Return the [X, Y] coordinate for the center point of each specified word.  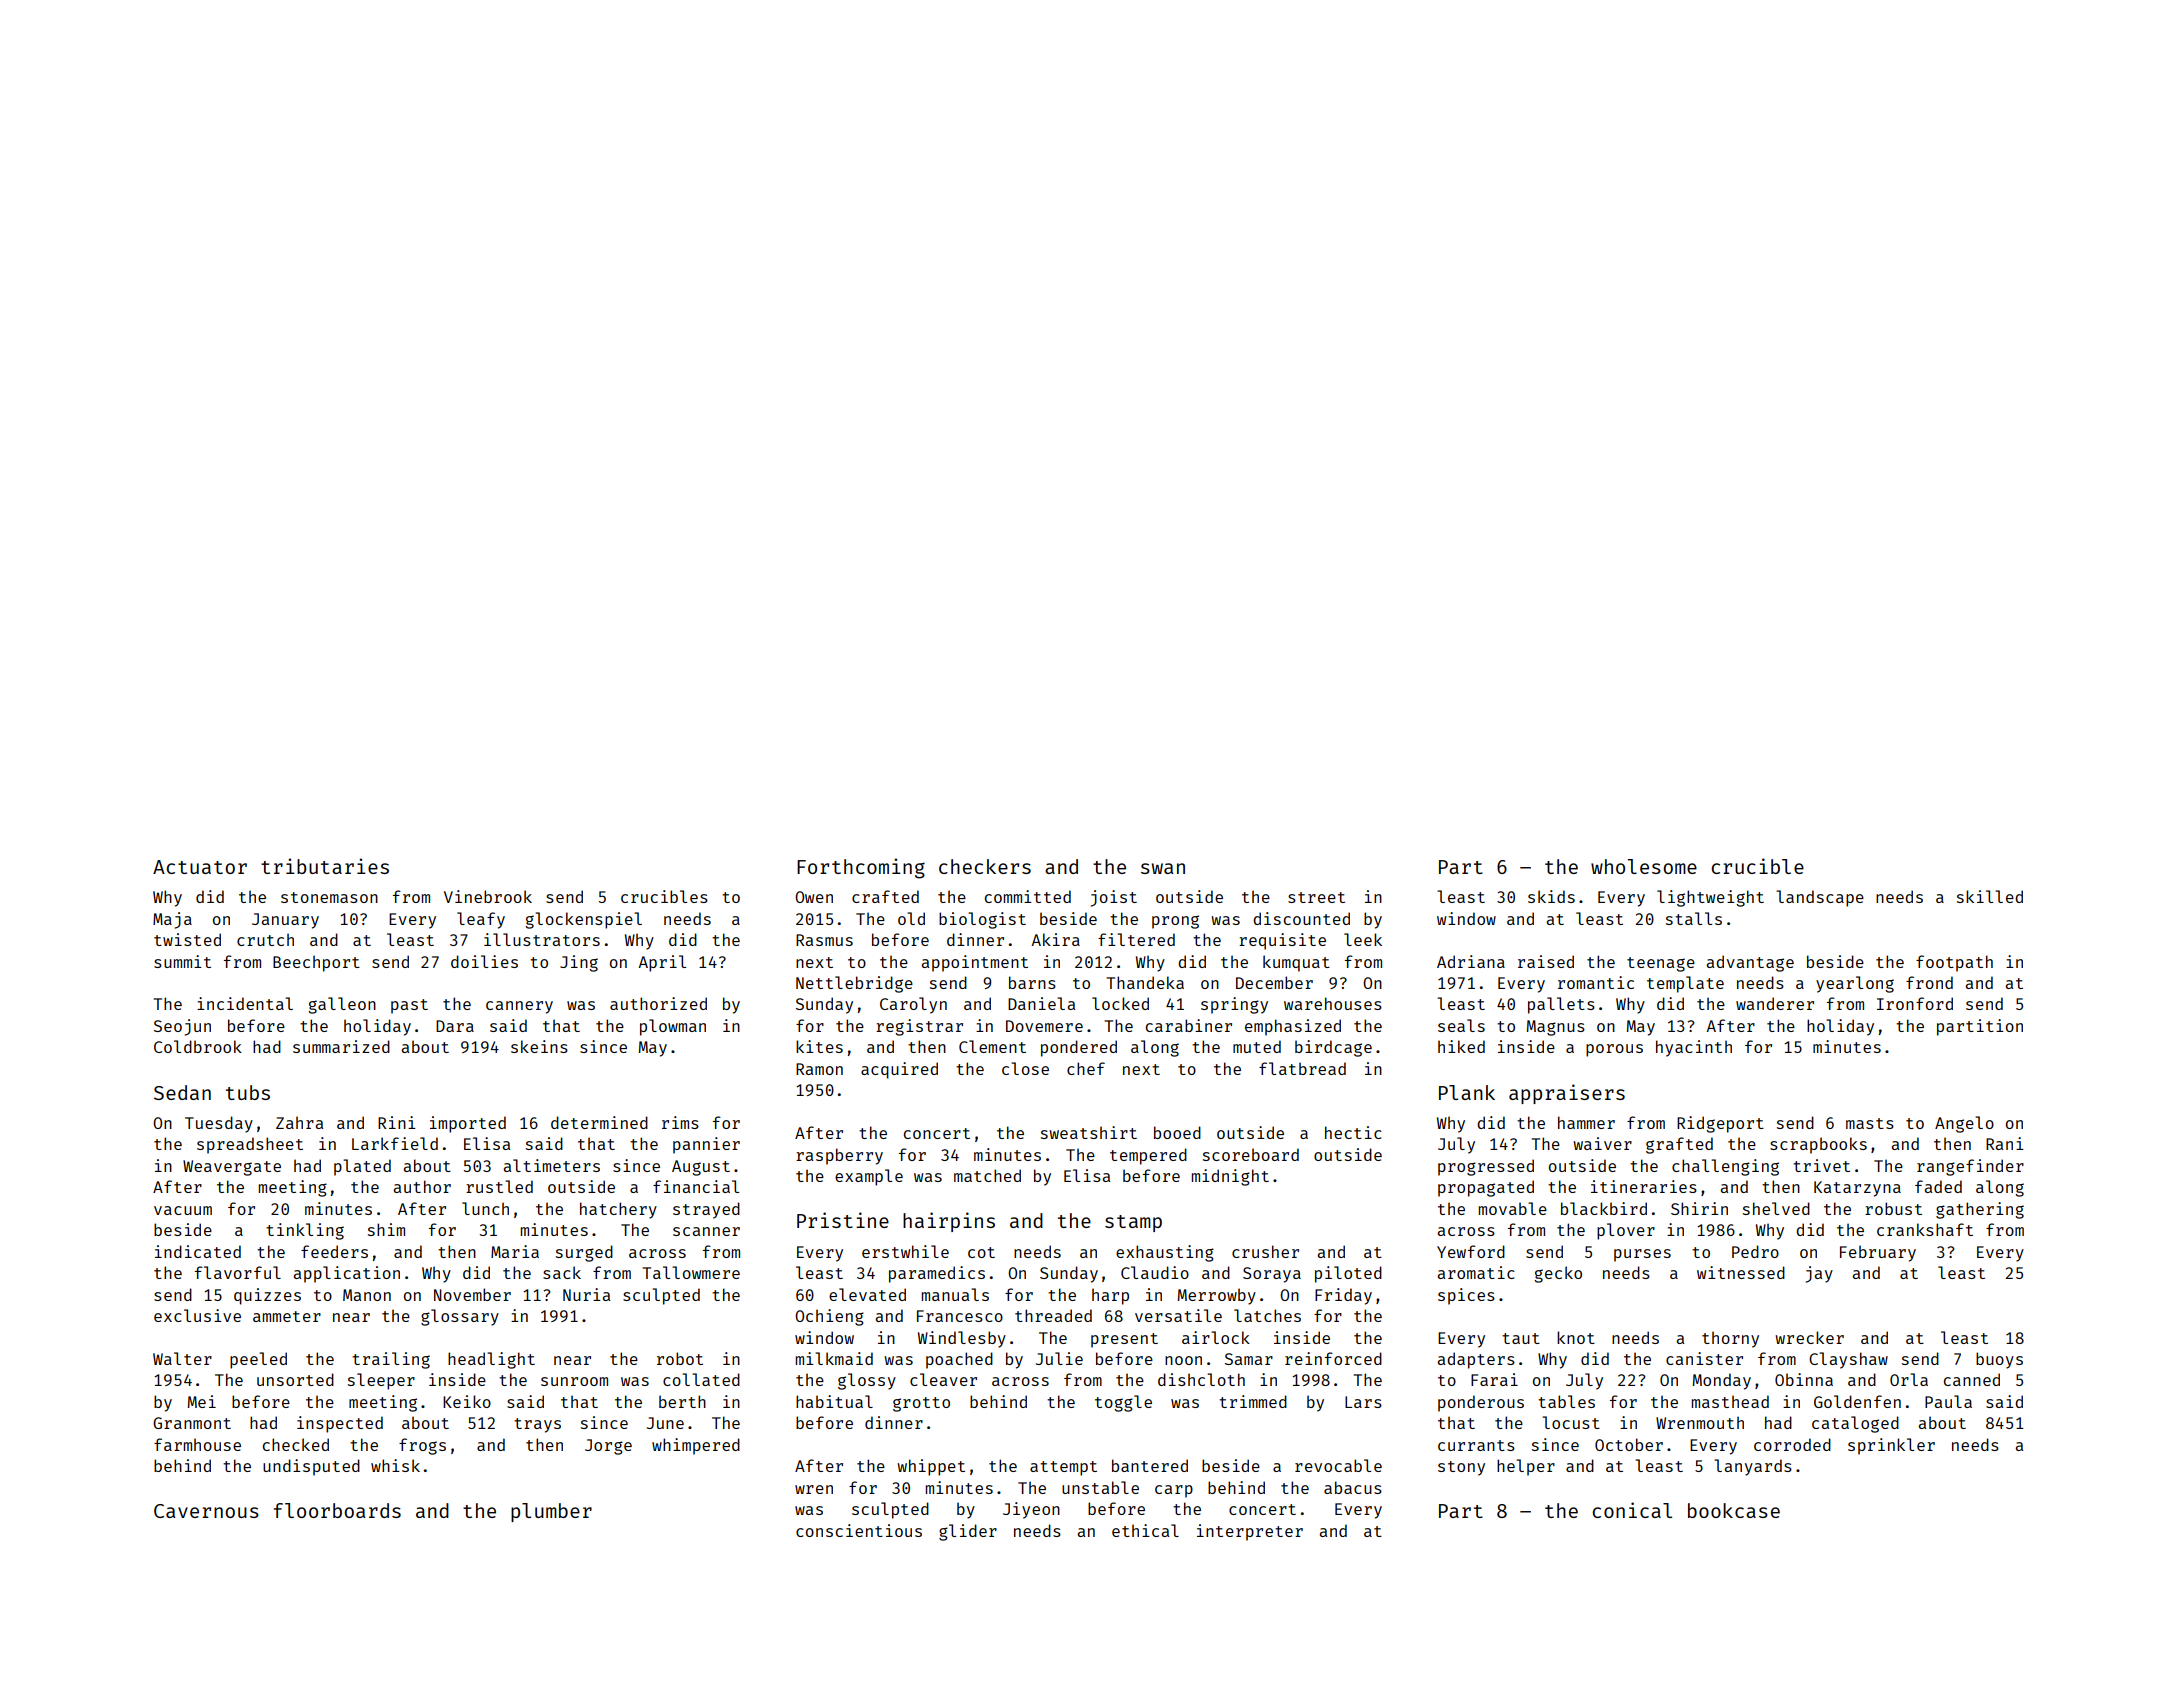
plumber [551, 1512]
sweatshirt [1089, 1132]
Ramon [819, 1069]
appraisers [1567, 1094]
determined [599, 1122]
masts [1870, 1123]
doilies [484, 961]
